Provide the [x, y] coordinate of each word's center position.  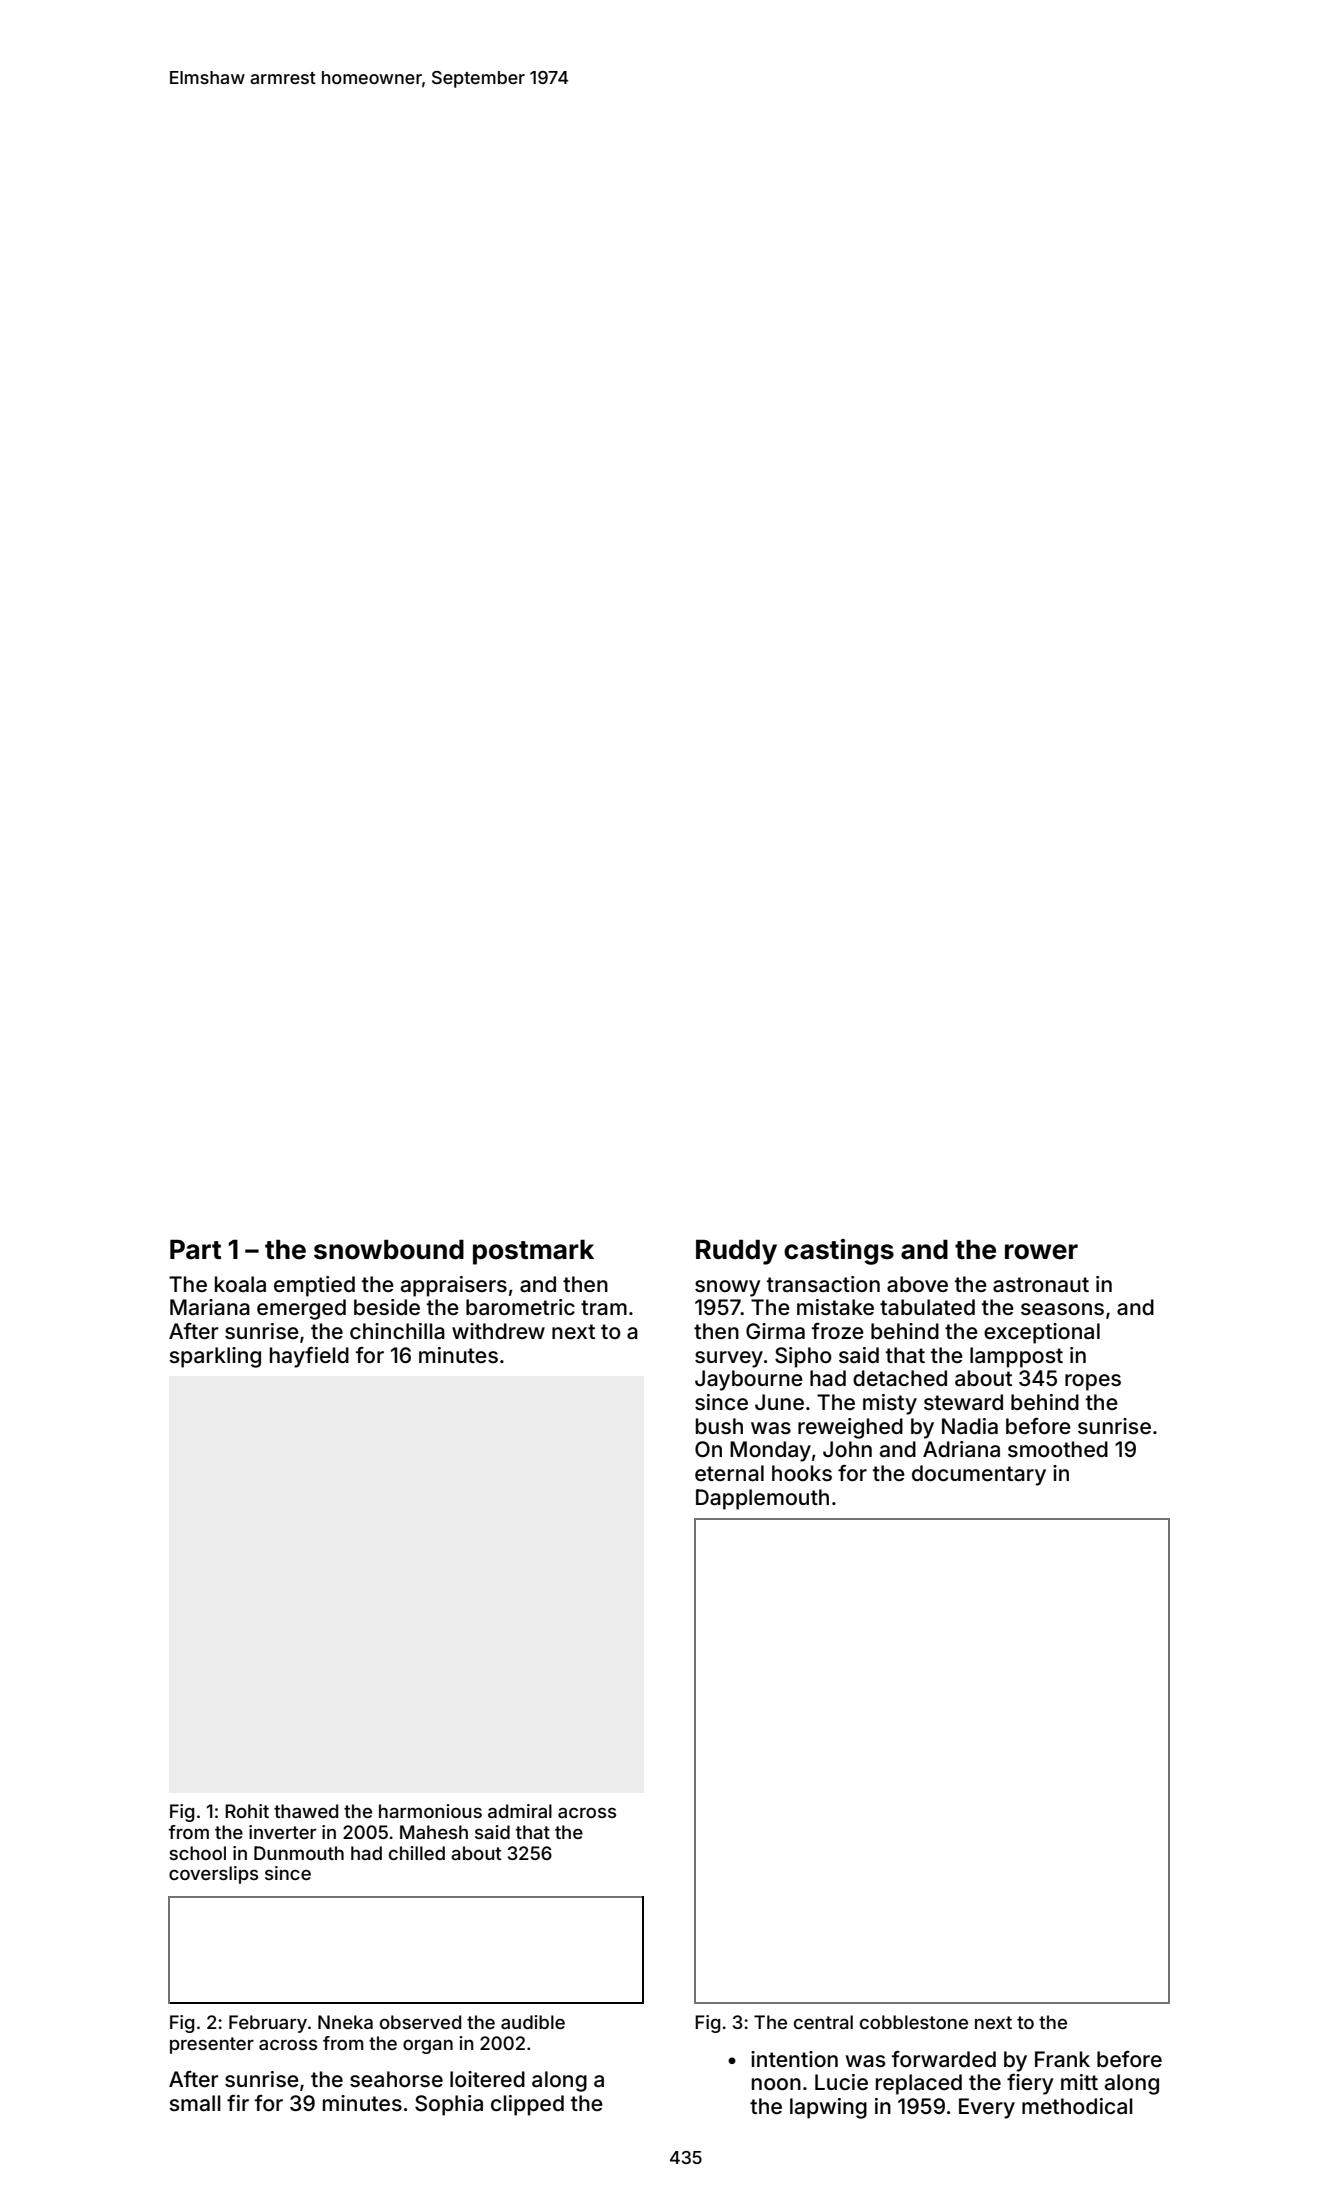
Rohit [247, 1811]
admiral [520, 1811]
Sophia [449, 2105]
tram [604, 1308]
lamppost [1016, 1357]
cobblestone [914, 2022]
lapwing [828, 2108]
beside [387, 1307]
